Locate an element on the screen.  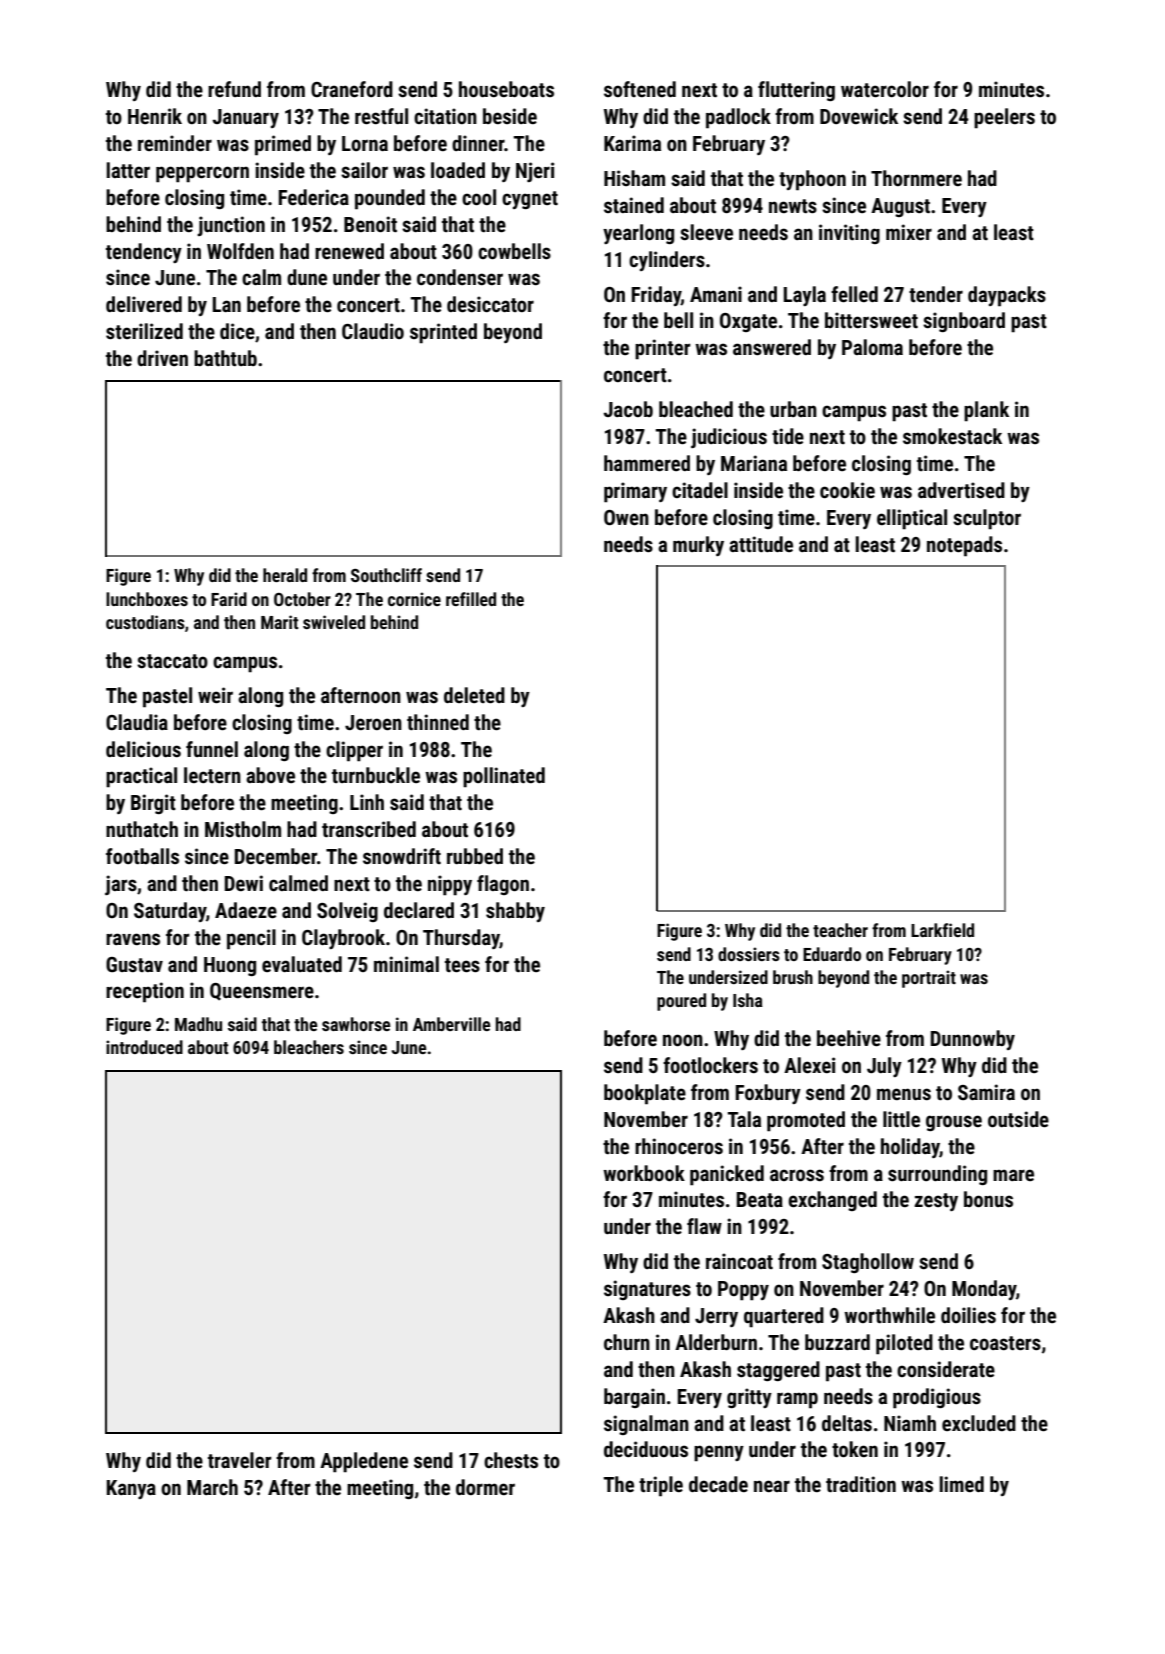
sawhorse is located at coordinates (356, 1024).
